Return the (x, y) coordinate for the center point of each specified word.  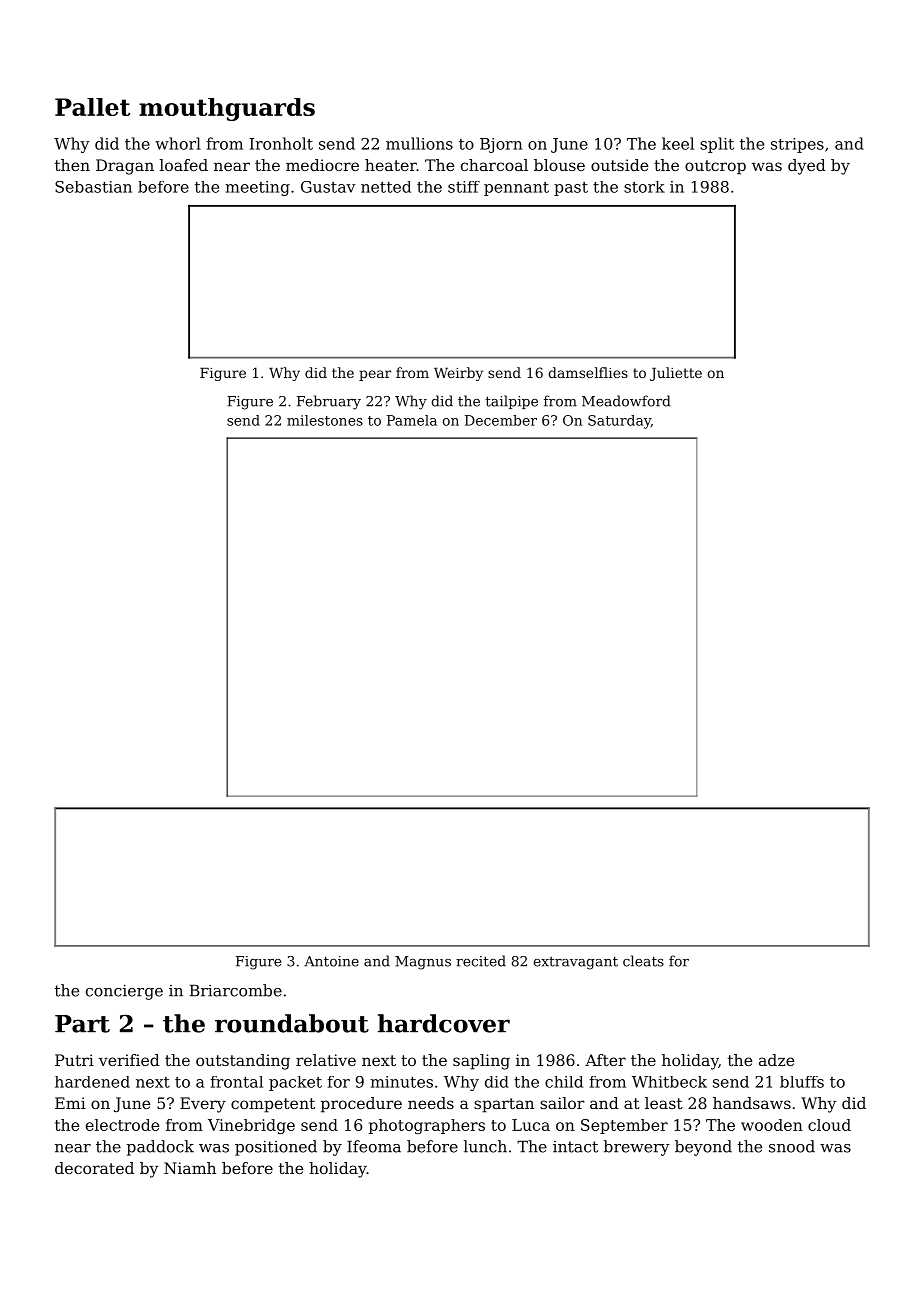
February (329, 402)
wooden (772, 1125)
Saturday (619, 422)
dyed (807, 167)
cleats (643, 961)
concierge (124, 992)
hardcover (444, 1023)
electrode (122, 1125)
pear (375, 375)
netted (386, 187)
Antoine (331, 961)
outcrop (715, 167)
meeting (257, 188)
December (501, 420)
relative (326, 1060)
